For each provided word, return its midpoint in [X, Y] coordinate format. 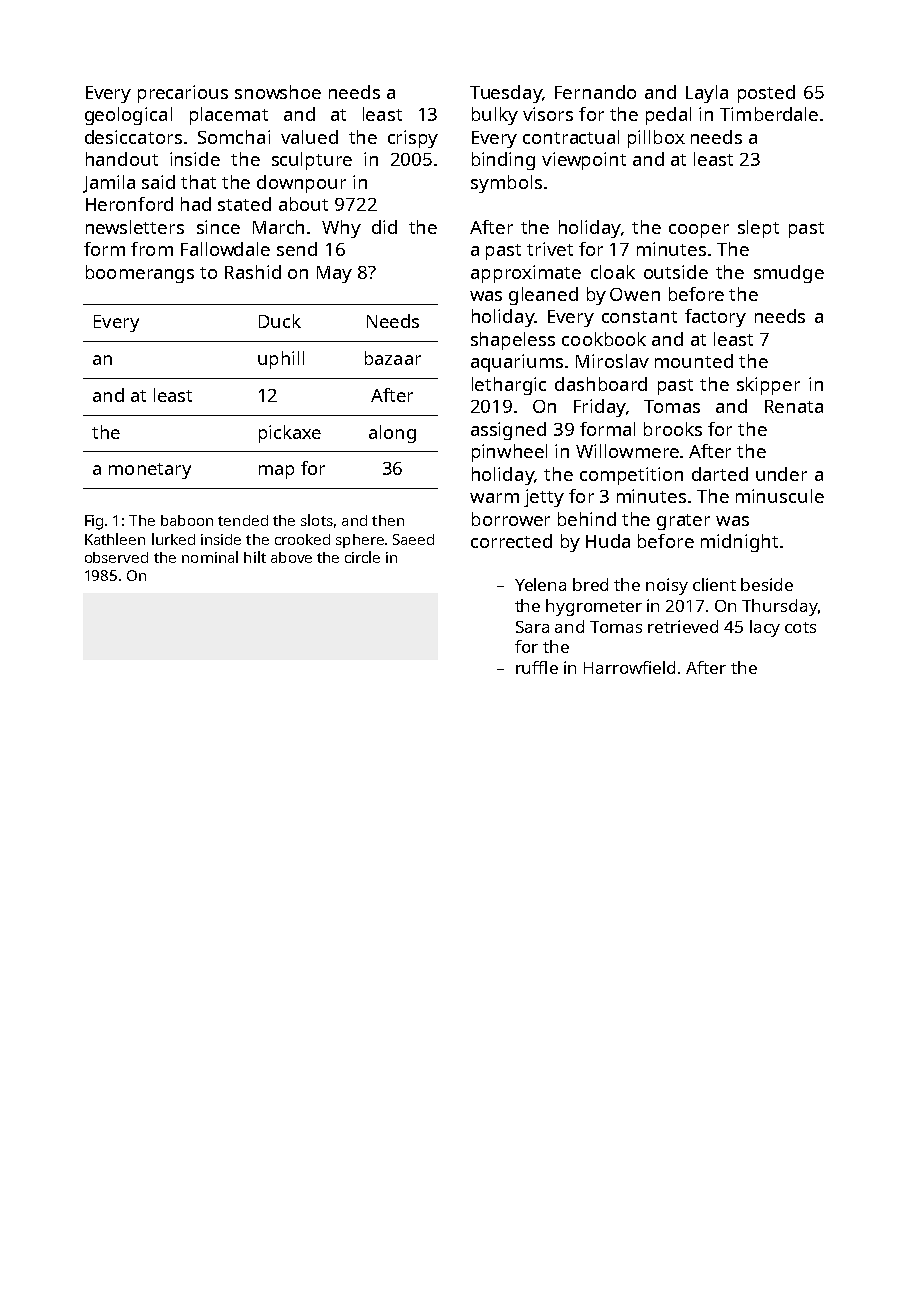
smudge [789, 274]
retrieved [683, 626]
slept [758, 229]
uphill [281, 360]
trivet [550, 249]
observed [116, 557]
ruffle [537, 667]
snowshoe [278, 92]
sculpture [312, 161]
